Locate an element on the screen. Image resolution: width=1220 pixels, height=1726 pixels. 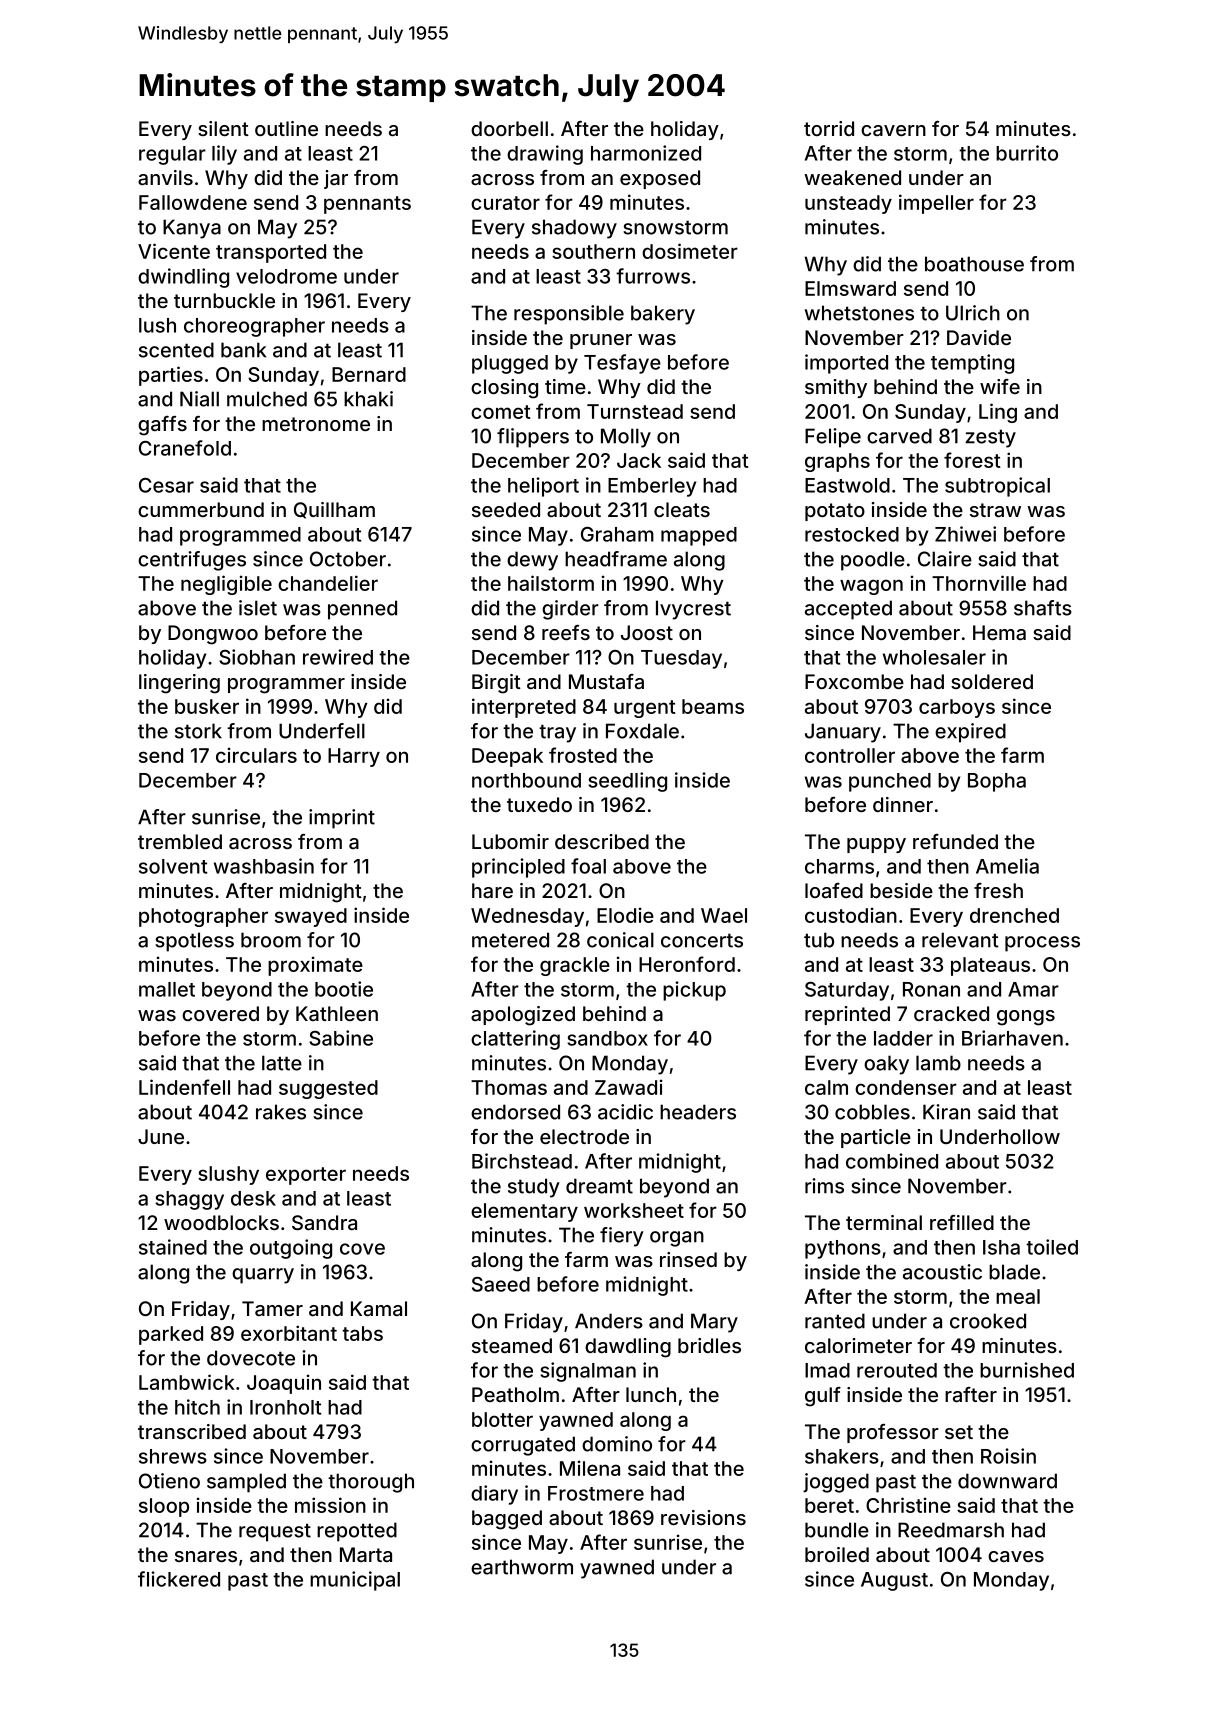
subtropical is located at coordinates (997, 487).
